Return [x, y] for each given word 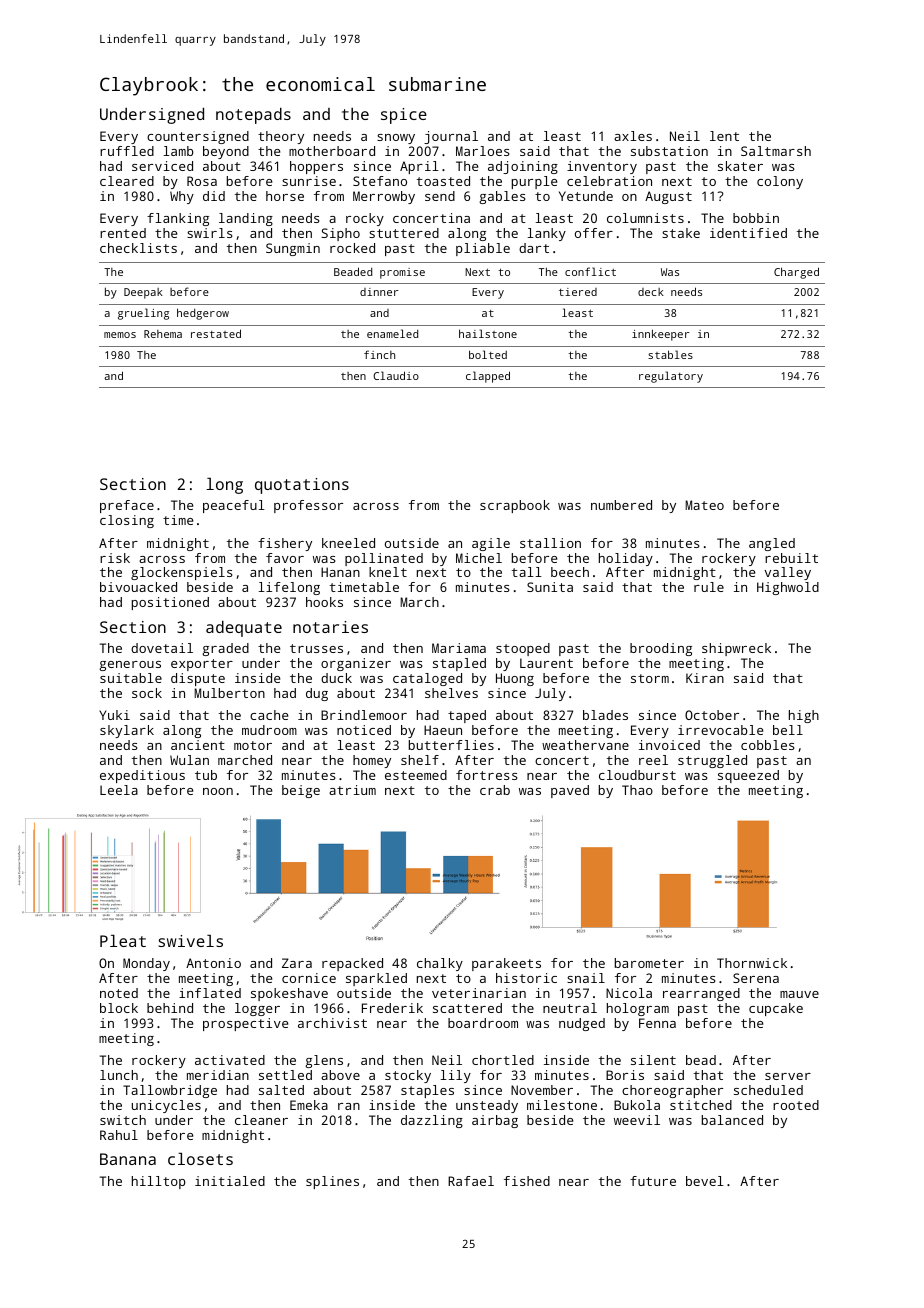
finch [379, 354]
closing [127, 521]
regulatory [671, 377]
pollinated [384, 559]
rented [123, 233]
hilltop [159, 1182]
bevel [705, 1181]
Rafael [471, 1181]
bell [788, 730]
